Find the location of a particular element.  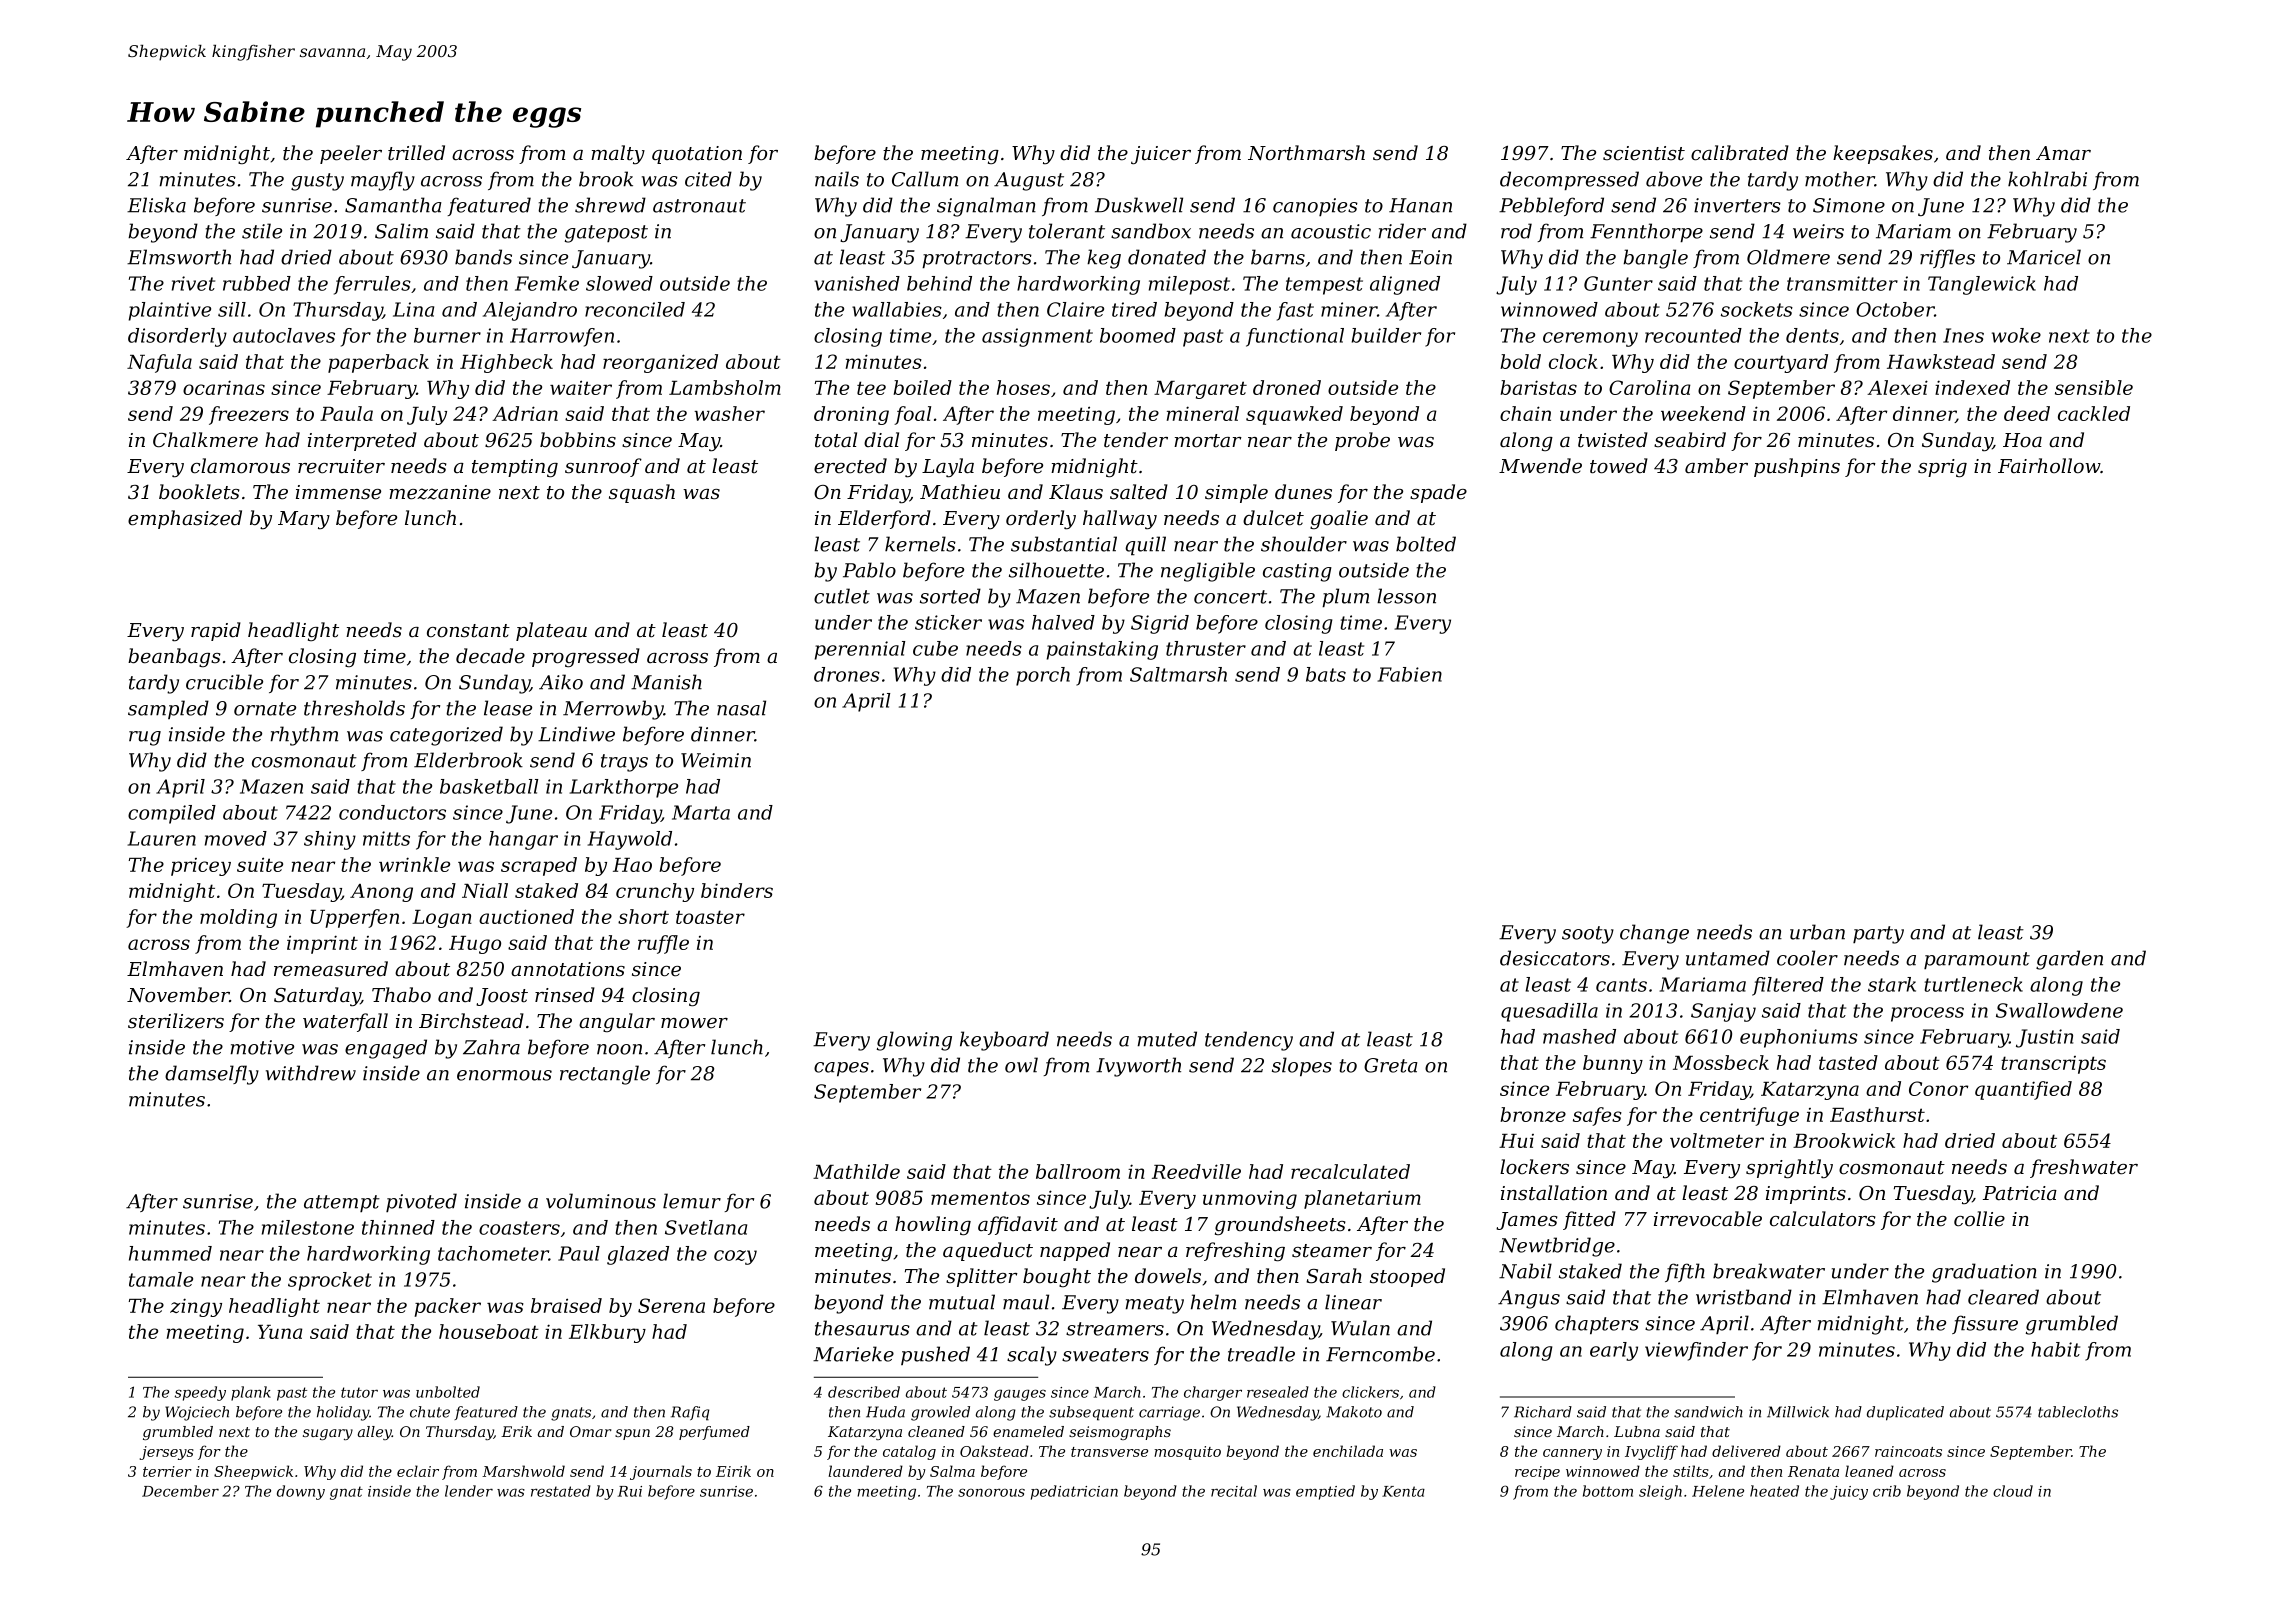

Fennthorpe is located at coordinates (1646, 232).
